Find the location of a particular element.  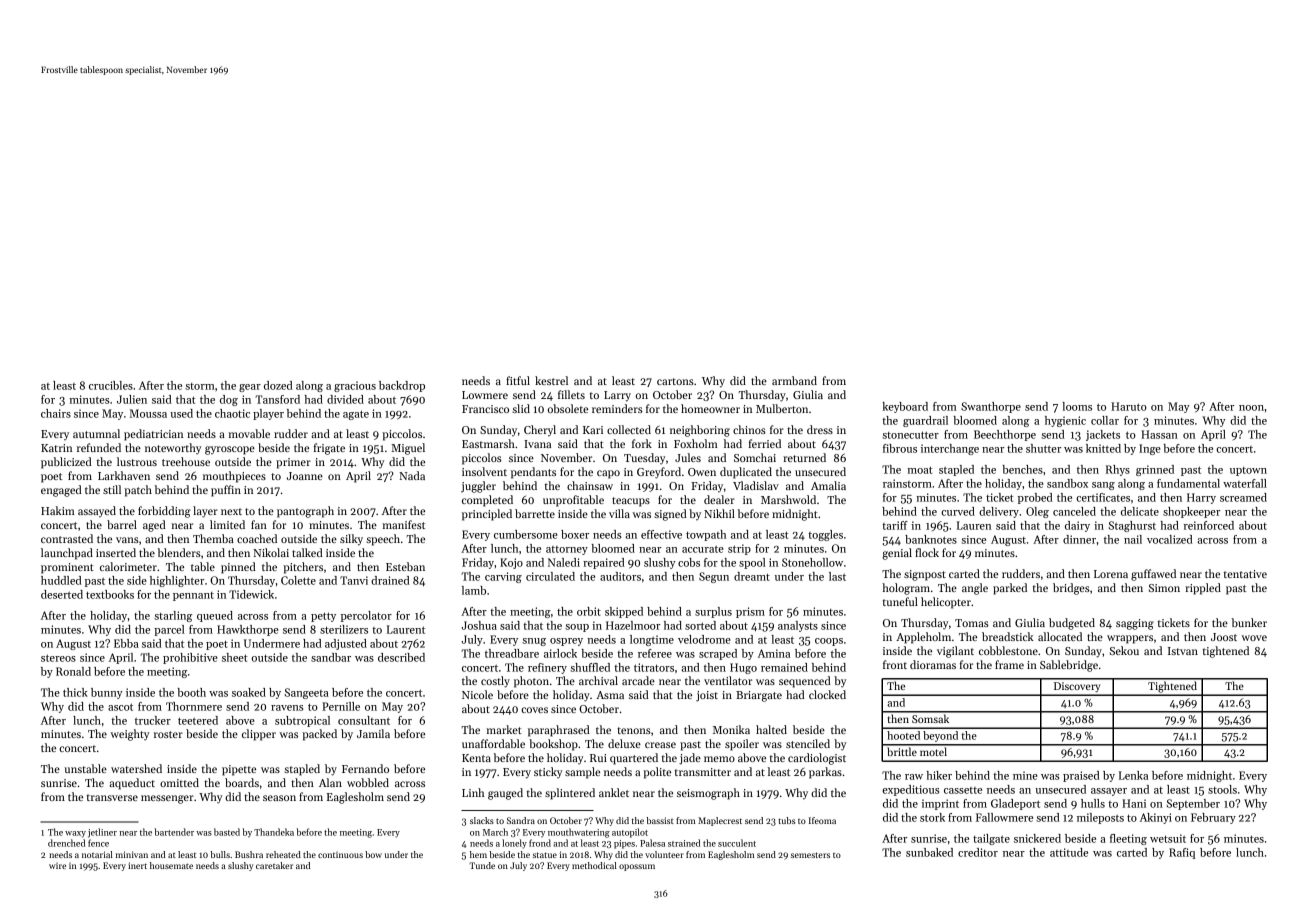

noon is located at coordinates (1251, 408).
